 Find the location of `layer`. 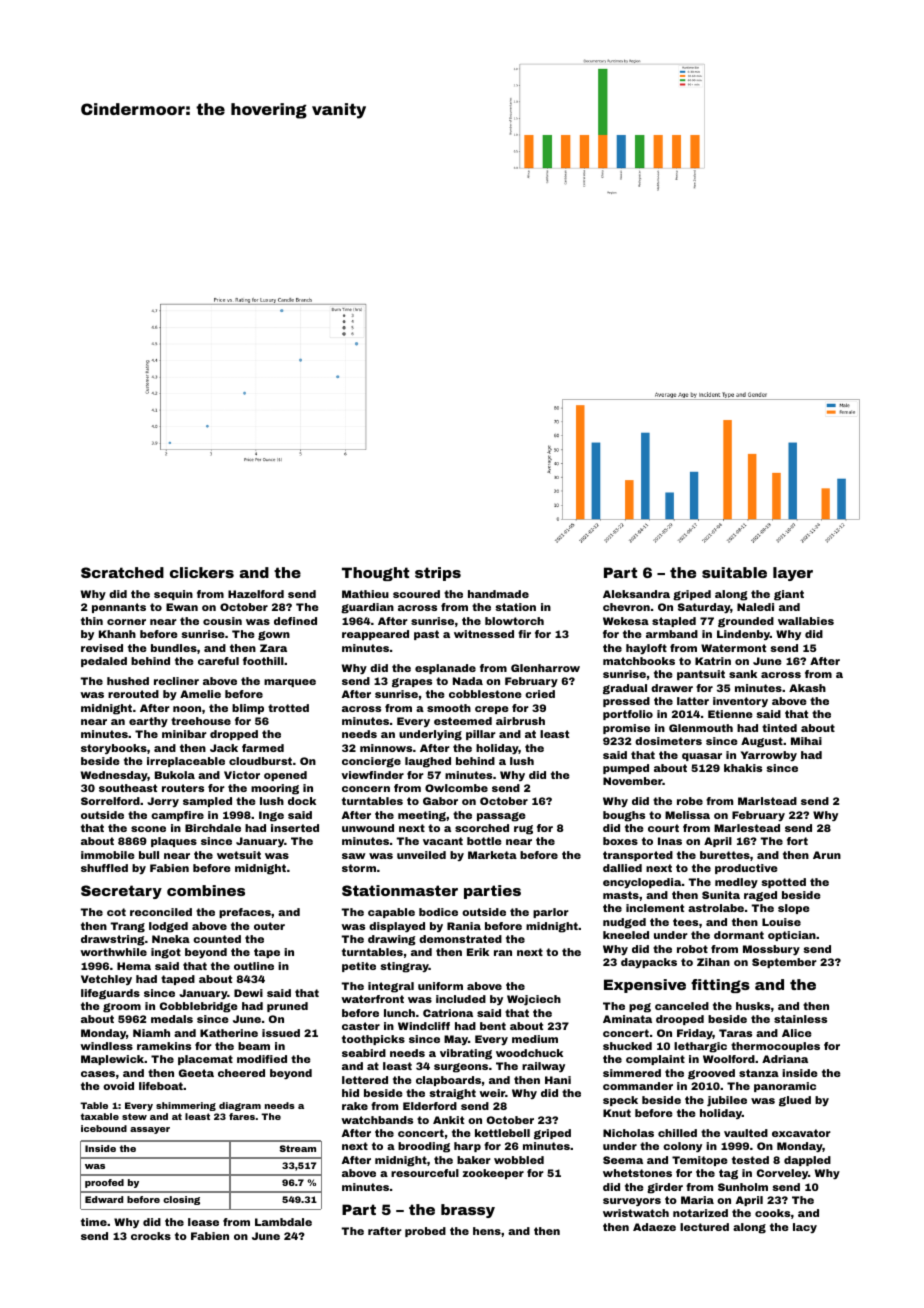

layer is located at coordinates (793, 574).
